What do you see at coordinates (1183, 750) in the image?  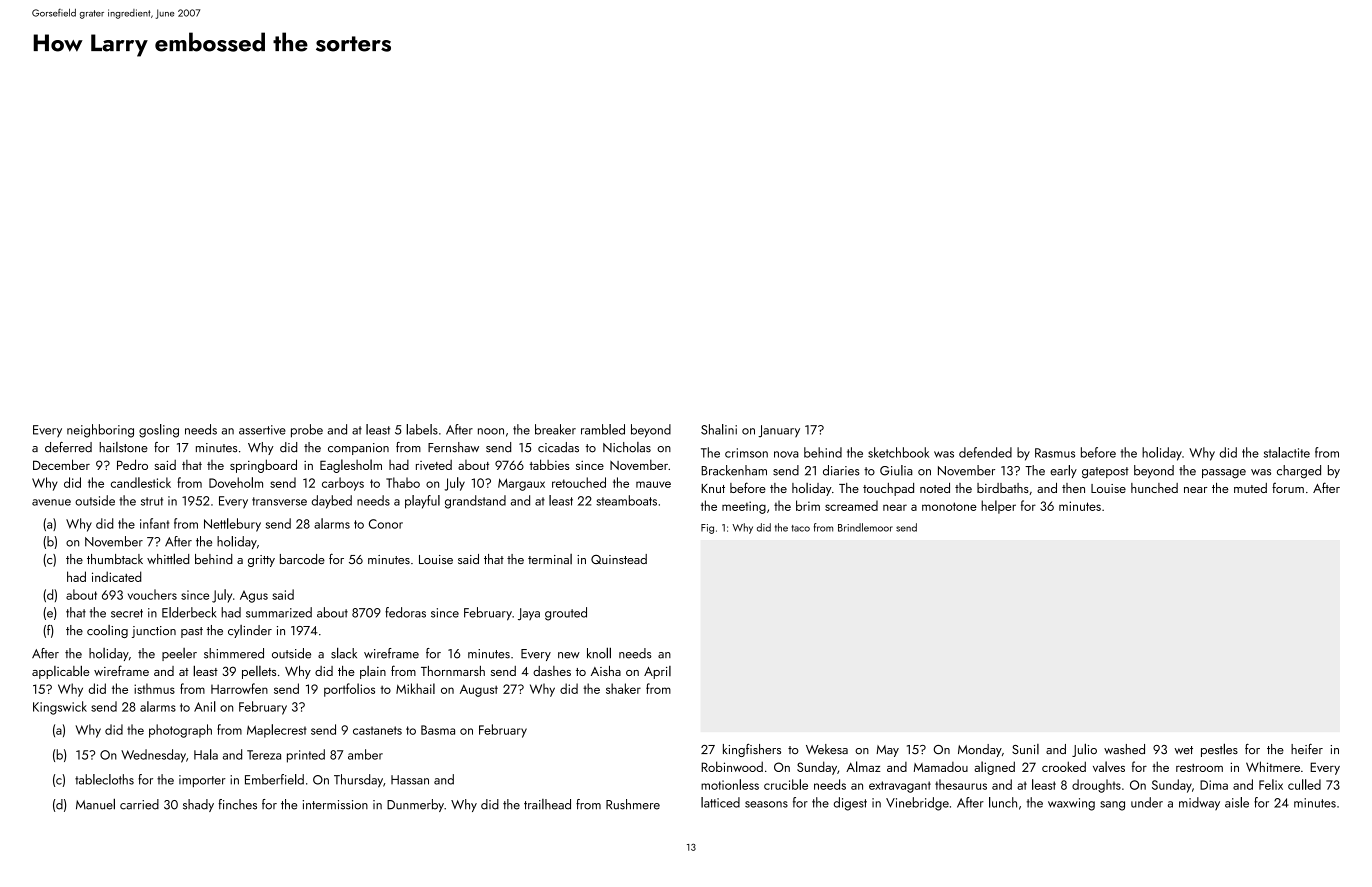 I see `wet` at bounding box center [1183, 750].
